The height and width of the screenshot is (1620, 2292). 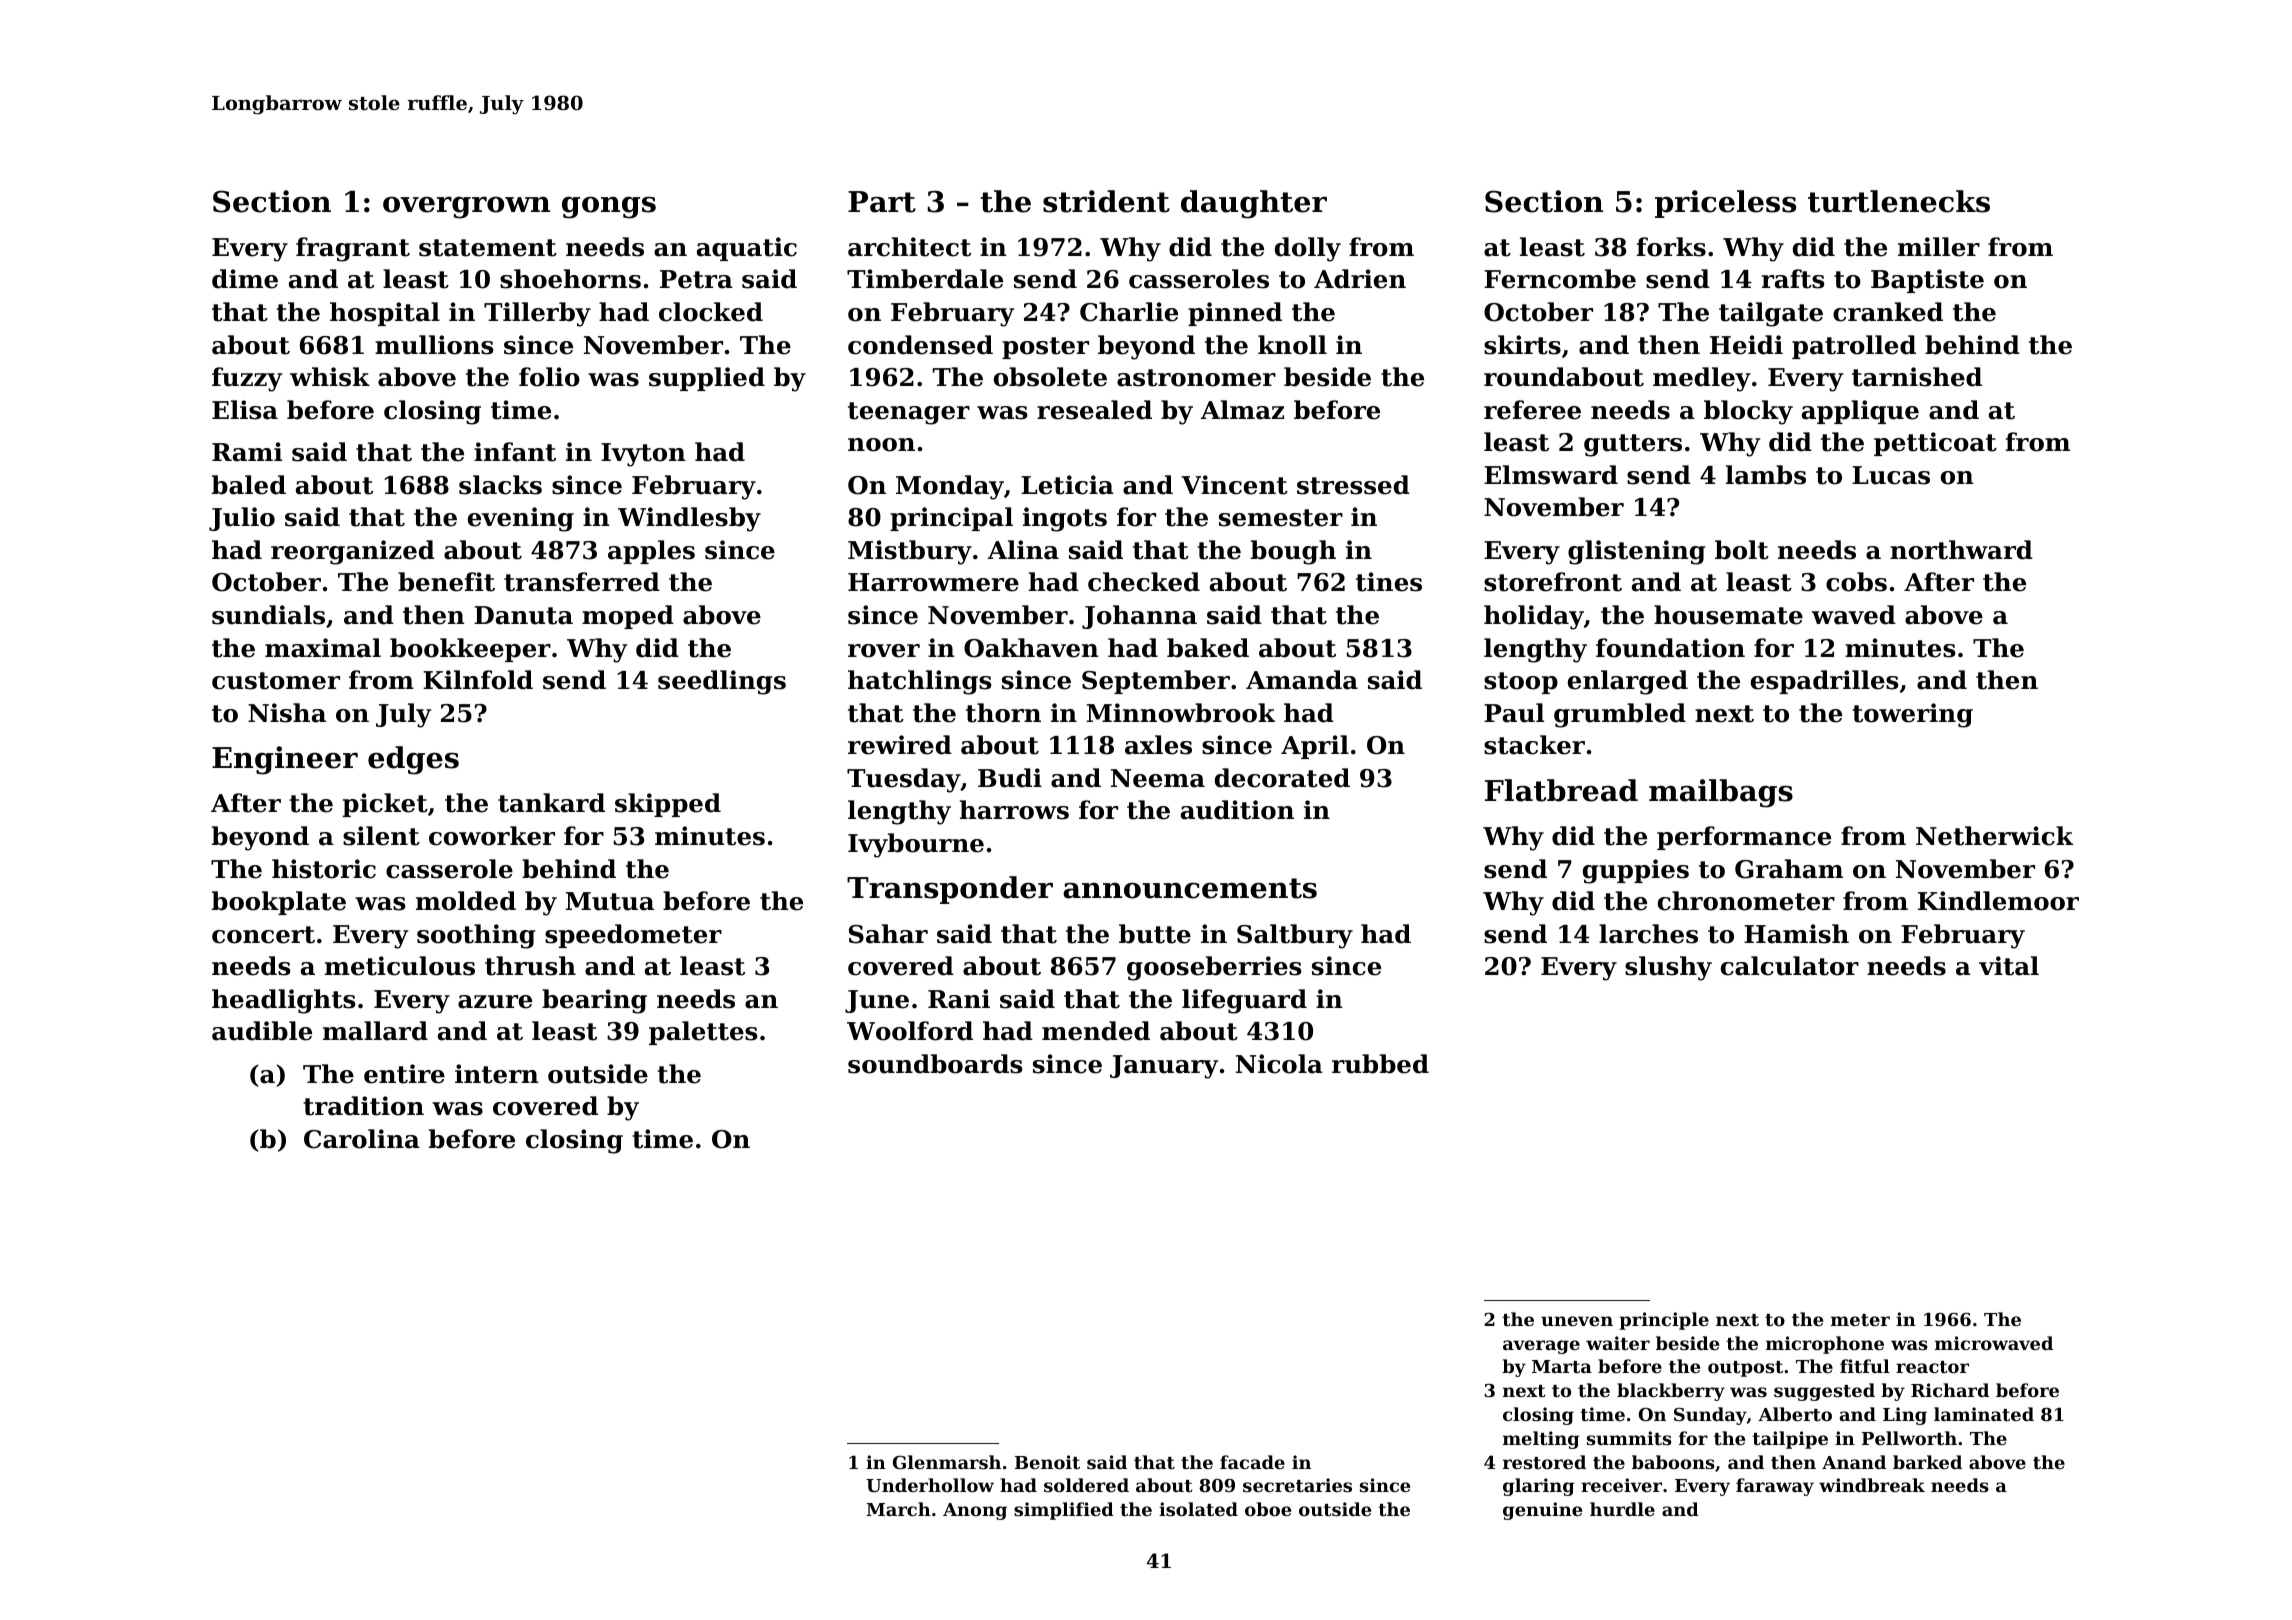 What do you see at coordinates (898, 1509) in the screenshot?
I see `March` at bounding box center [898, 1509].
